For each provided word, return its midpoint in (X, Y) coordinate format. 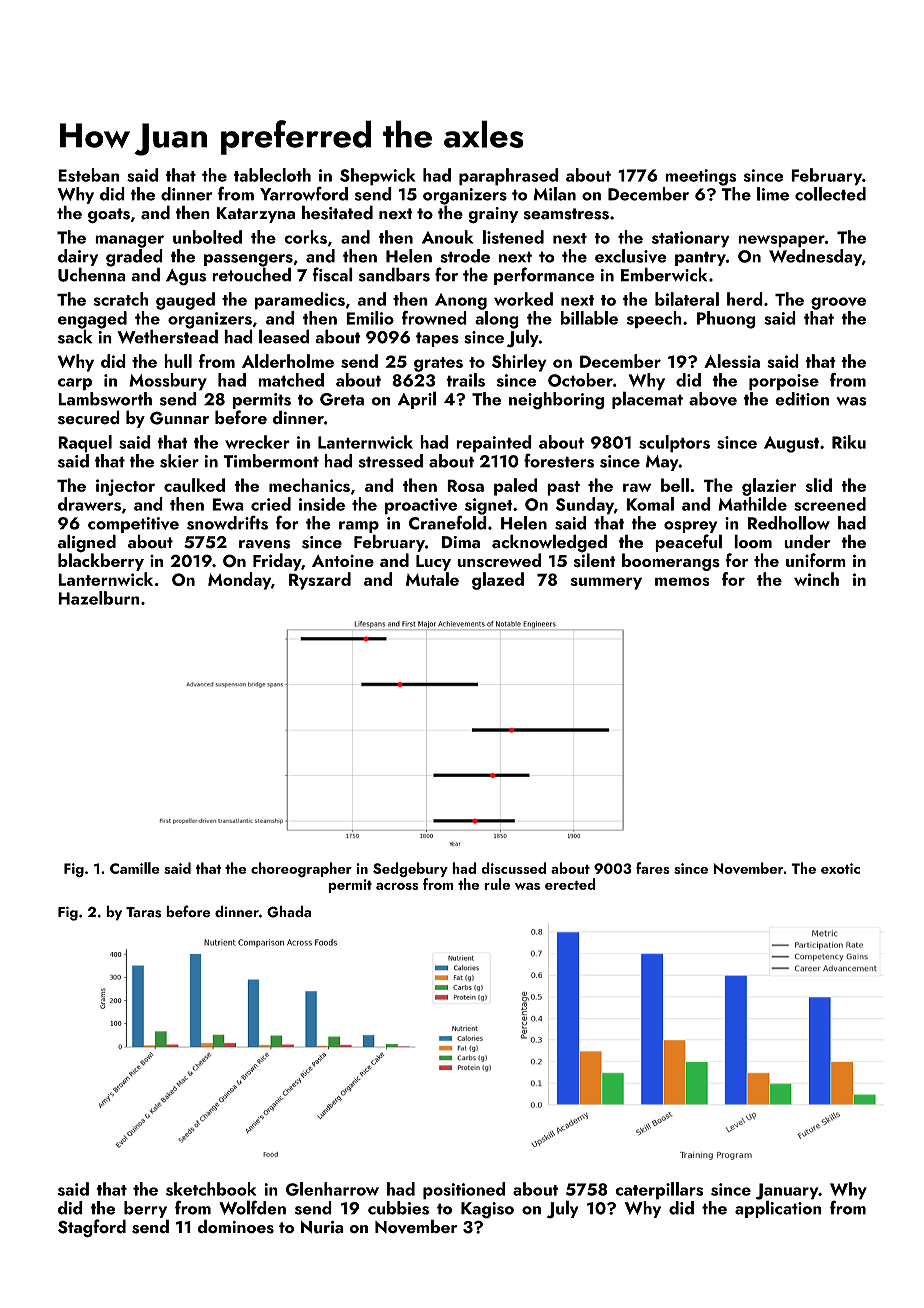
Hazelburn (99, 598)
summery (606, 583)
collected (830, 194)
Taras (143, 912)
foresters (559, 460)
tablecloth (272, 175)
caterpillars (659, 1191)
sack (75, 336)
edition (802, 399)
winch (816, 579)
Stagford (92, 1228)
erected (570, 884)
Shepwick (378, 177)
